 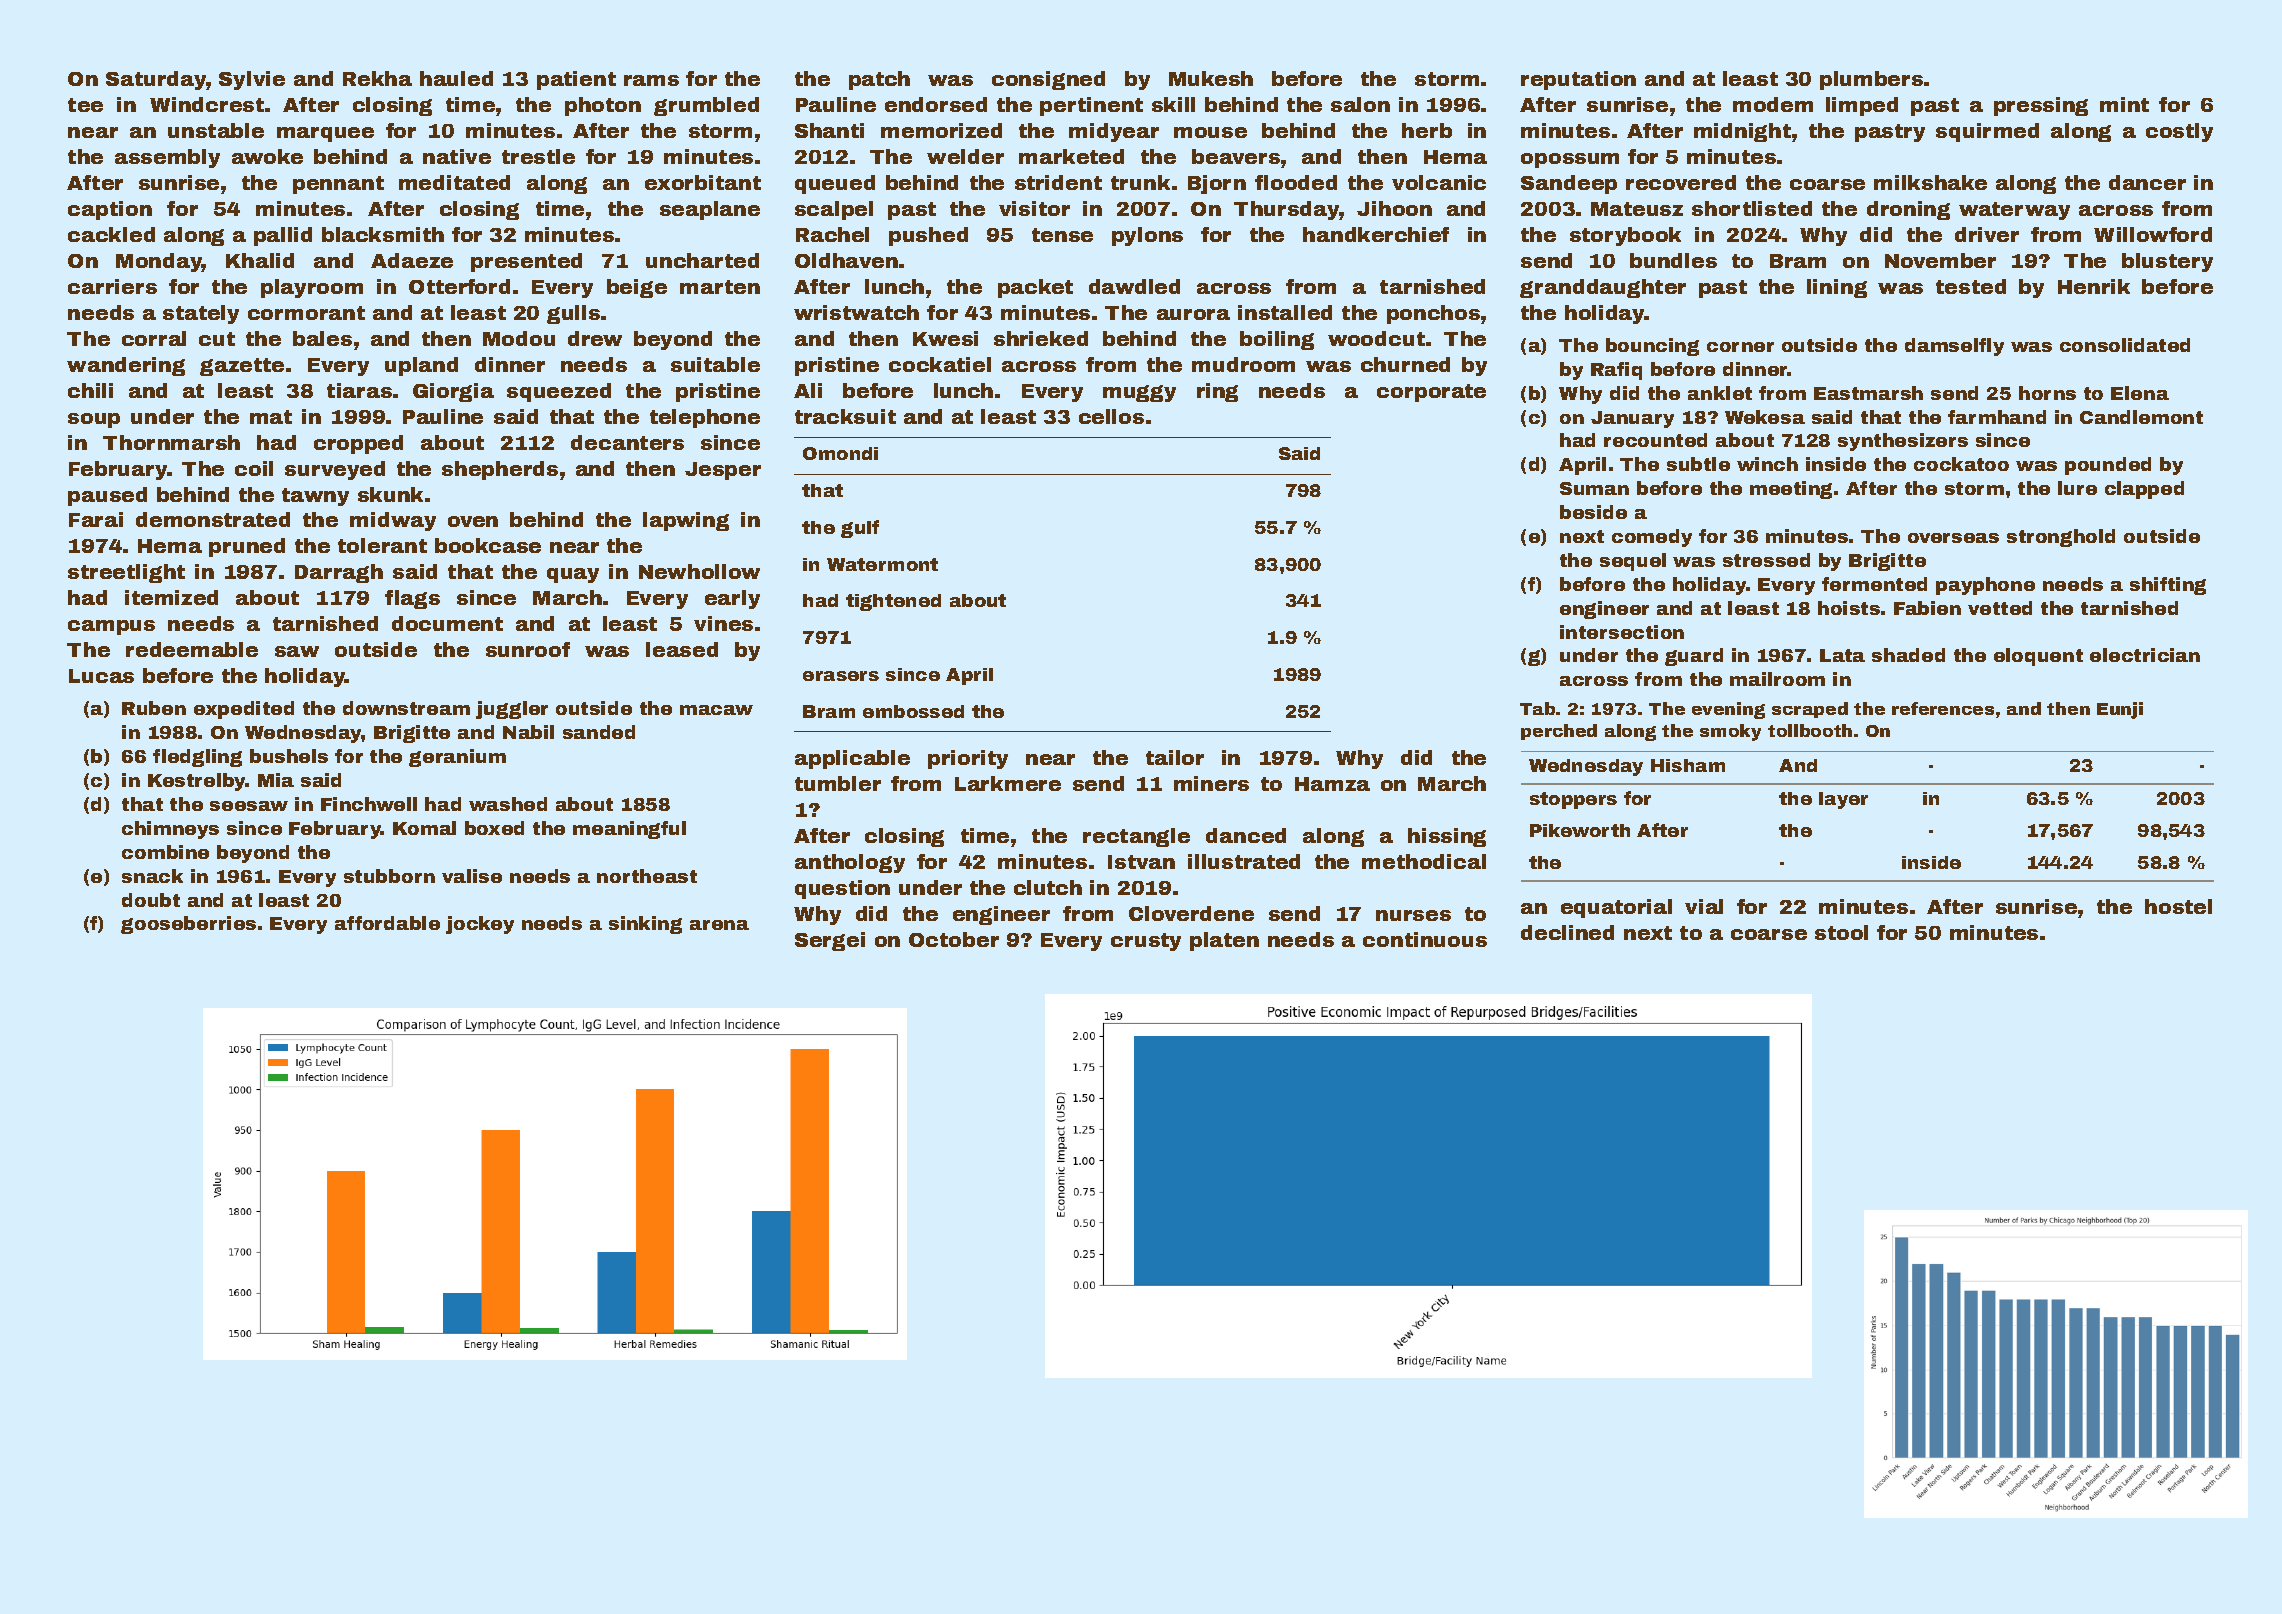 I want to click on midway, so click(x=393, y=521).
